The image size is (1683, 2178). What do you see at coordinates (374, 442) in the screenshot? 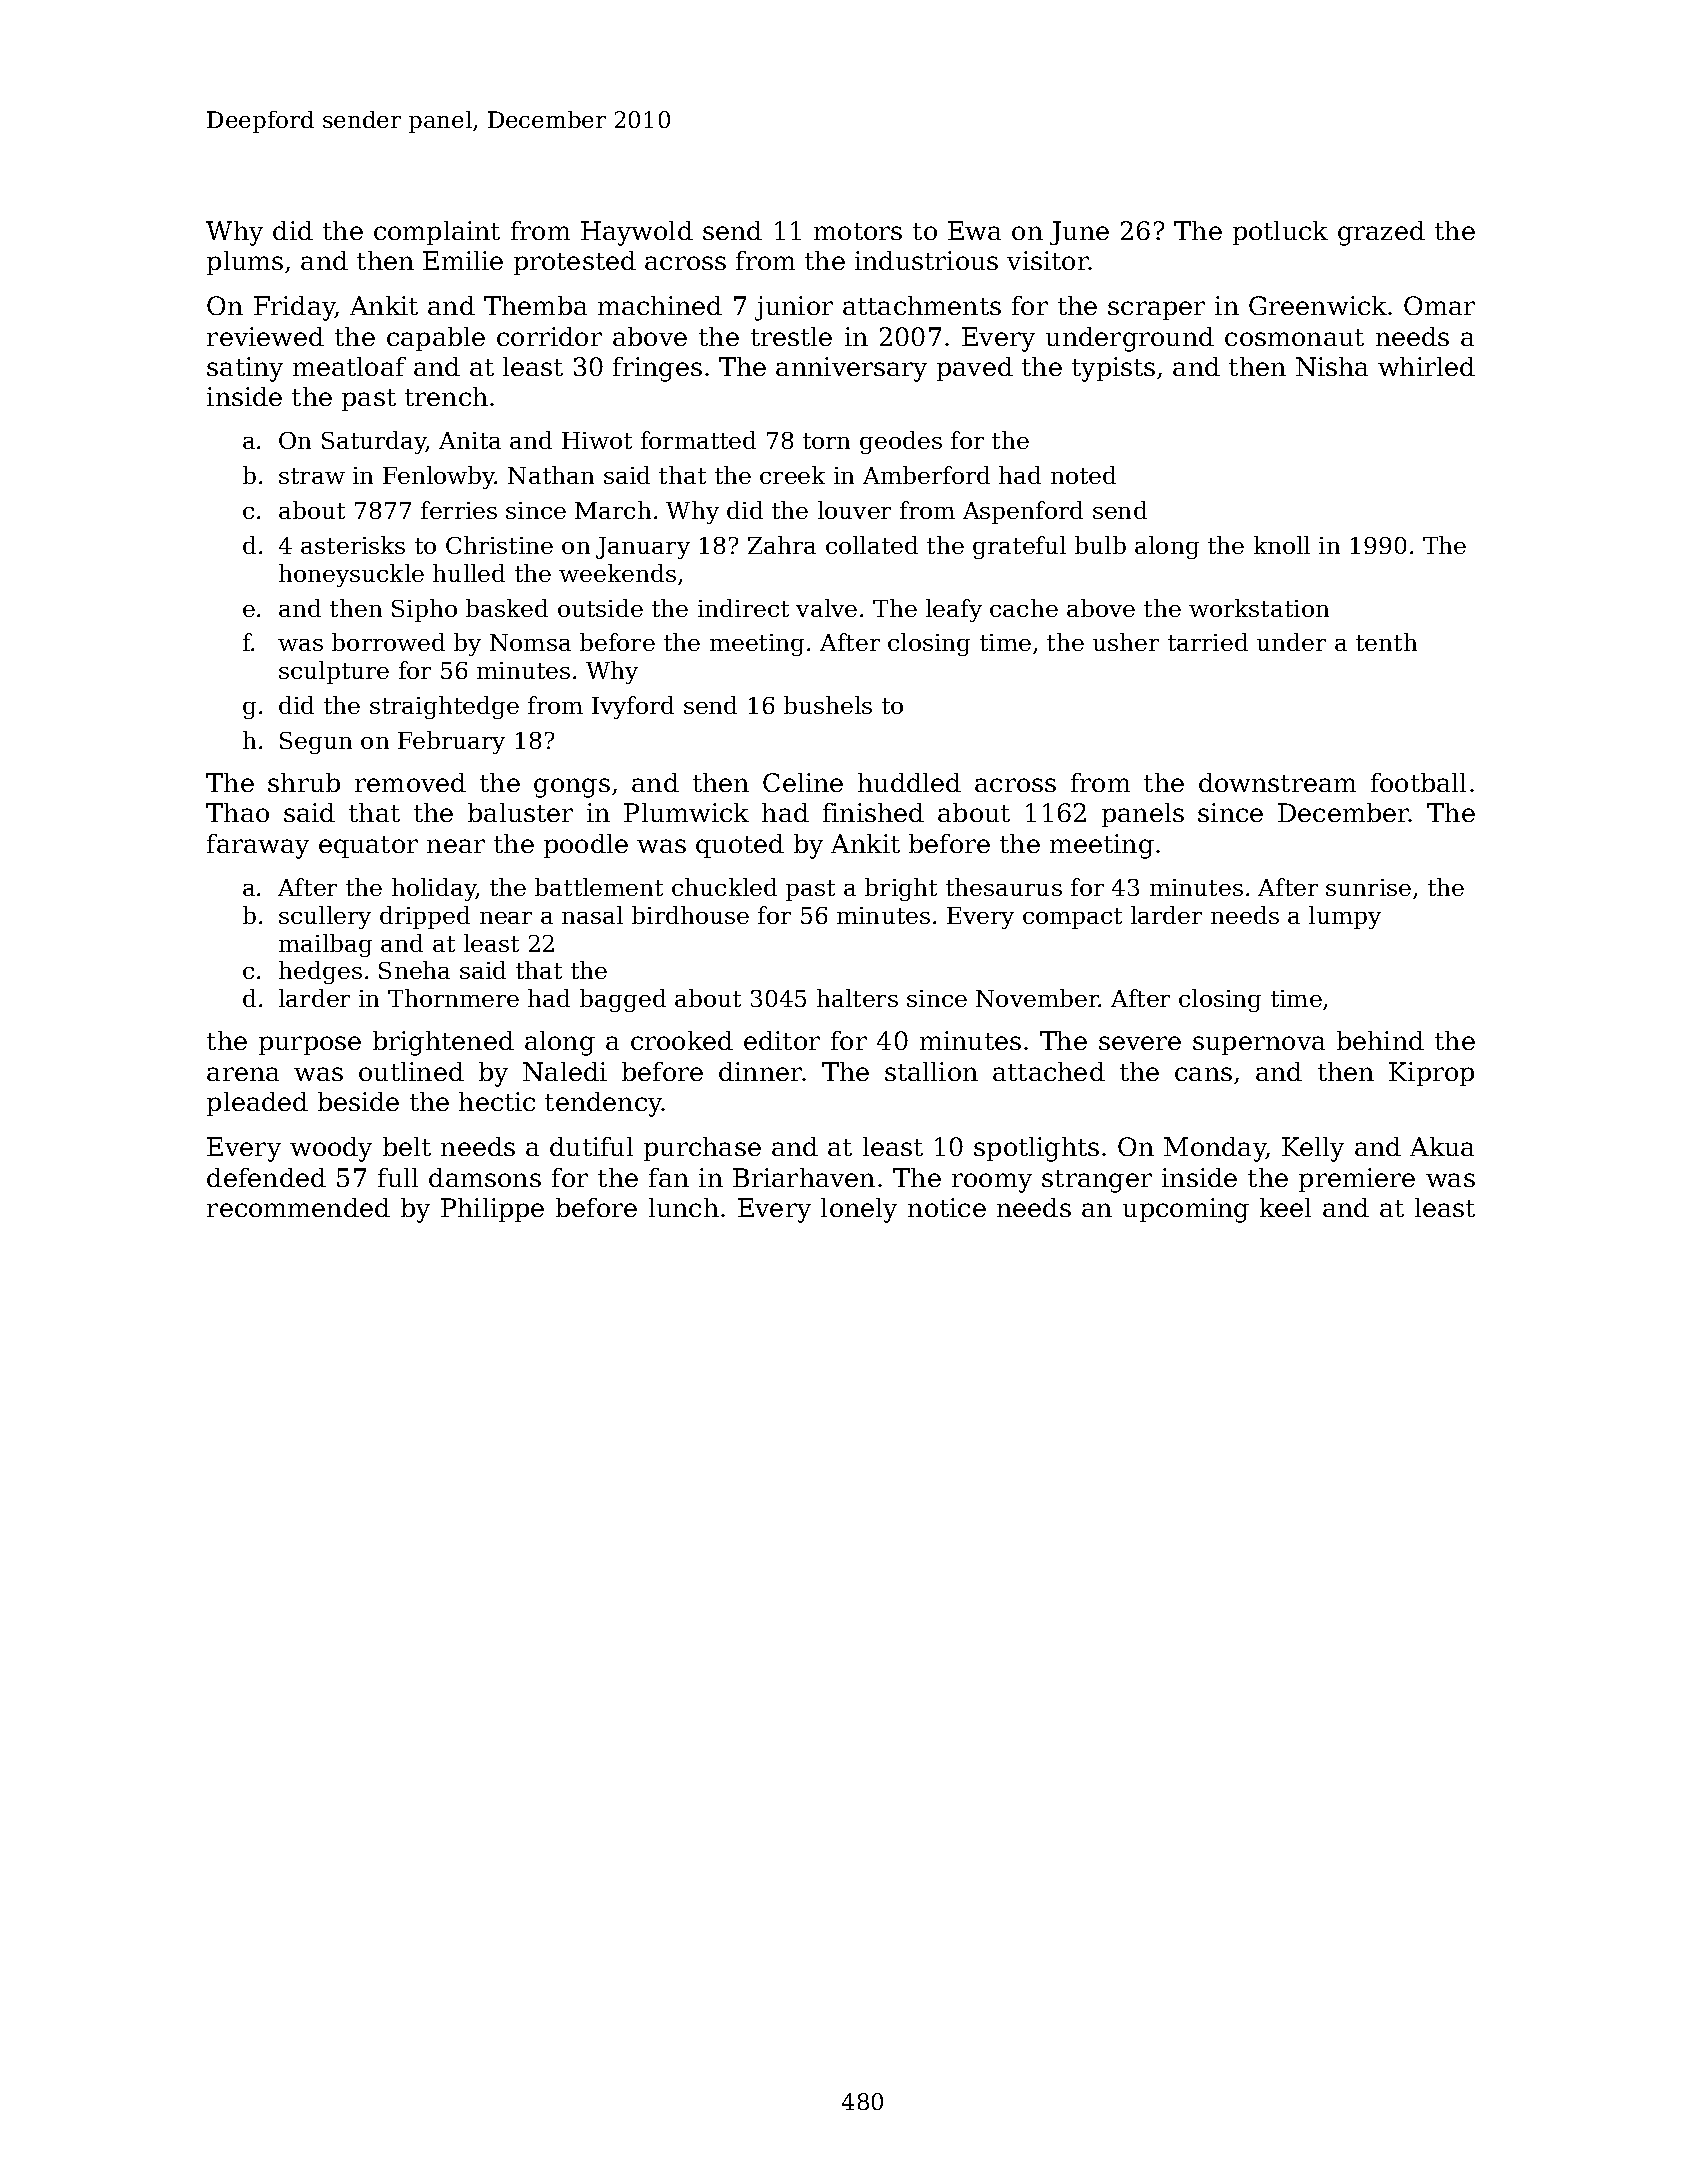
I see `Saturday` at bounding box center [374, 442].
